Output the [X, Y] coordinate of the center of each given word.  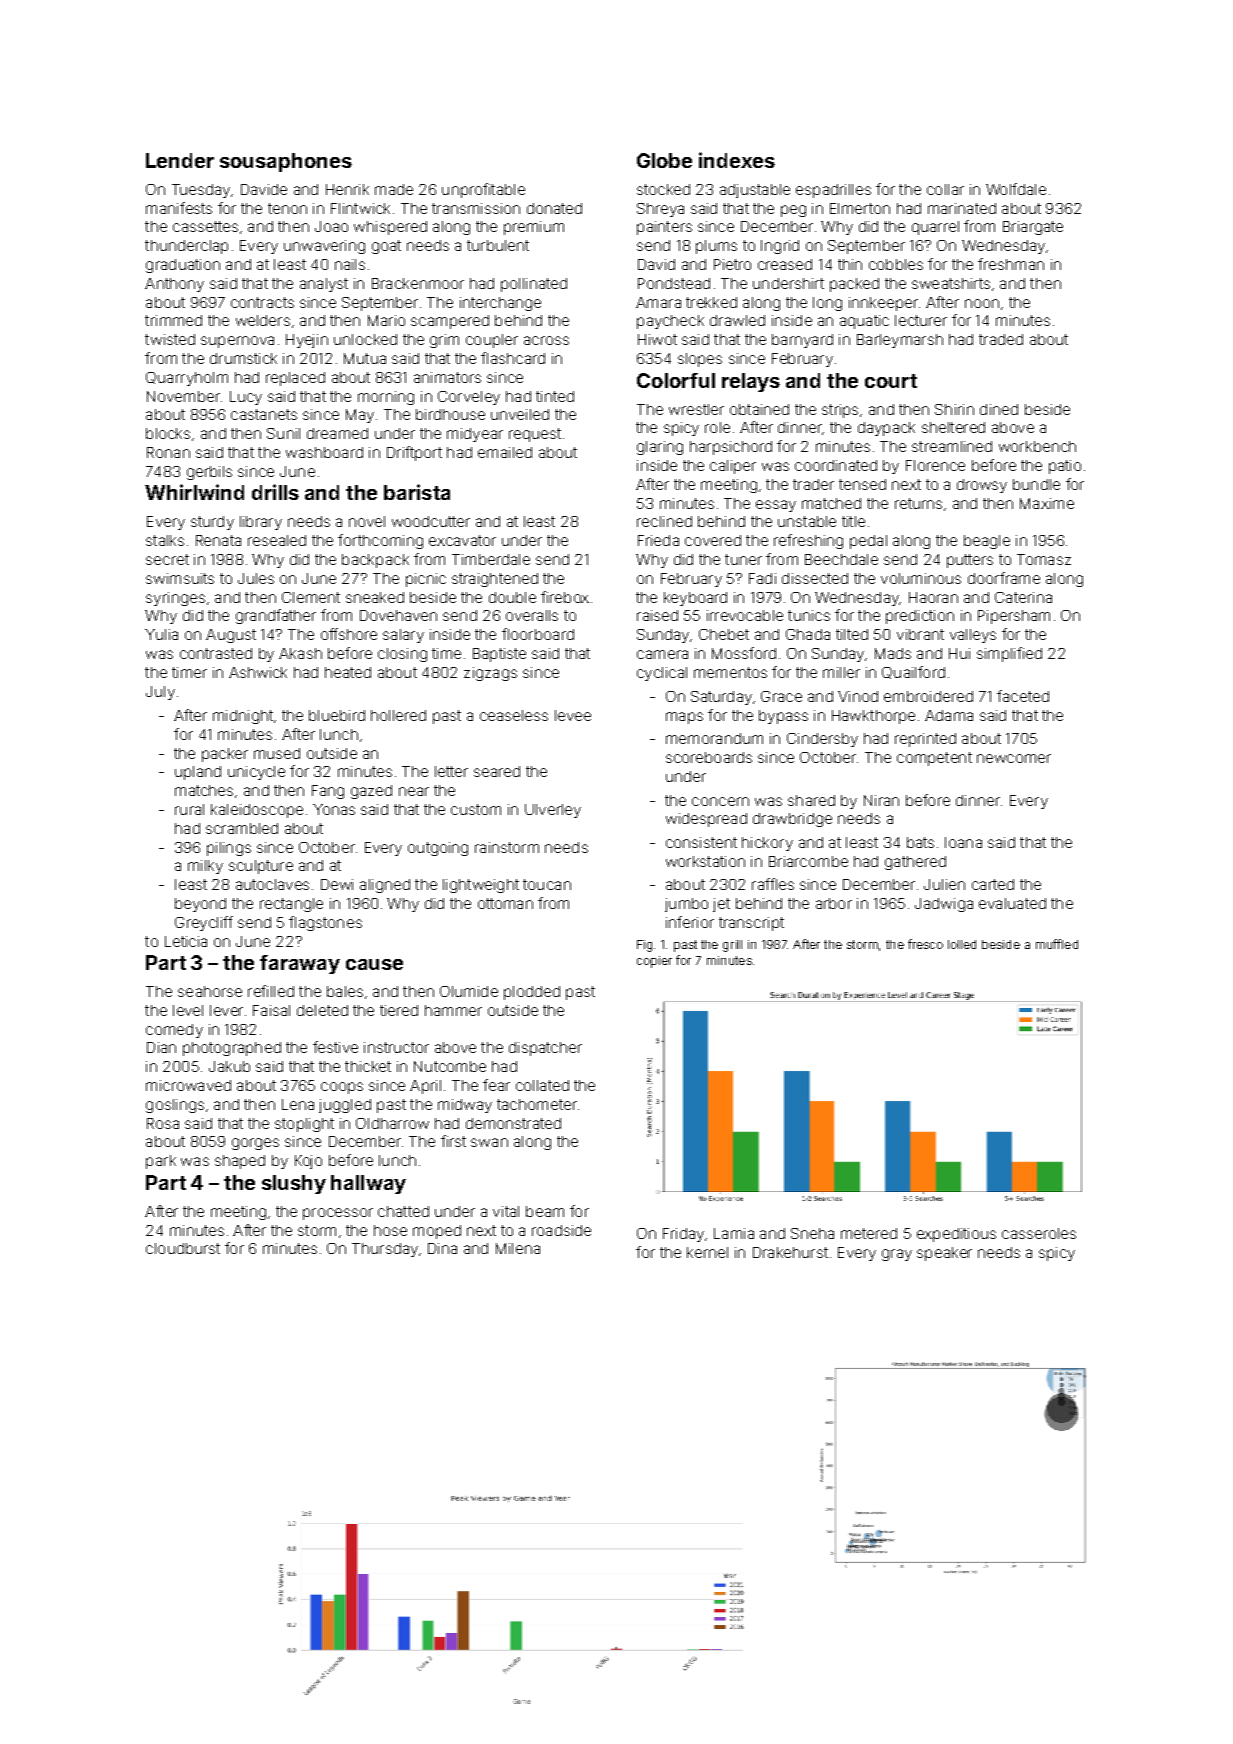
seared [497, 771]
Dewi [337, 884]
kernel [707, 1252]
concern [720, 801]
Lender [180, 160]
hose [390, 1230]
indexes [737, 160]
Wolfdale [1016, 189]
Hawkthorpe [873, 717]
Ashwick [258, 672]
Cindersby [822, 740]
